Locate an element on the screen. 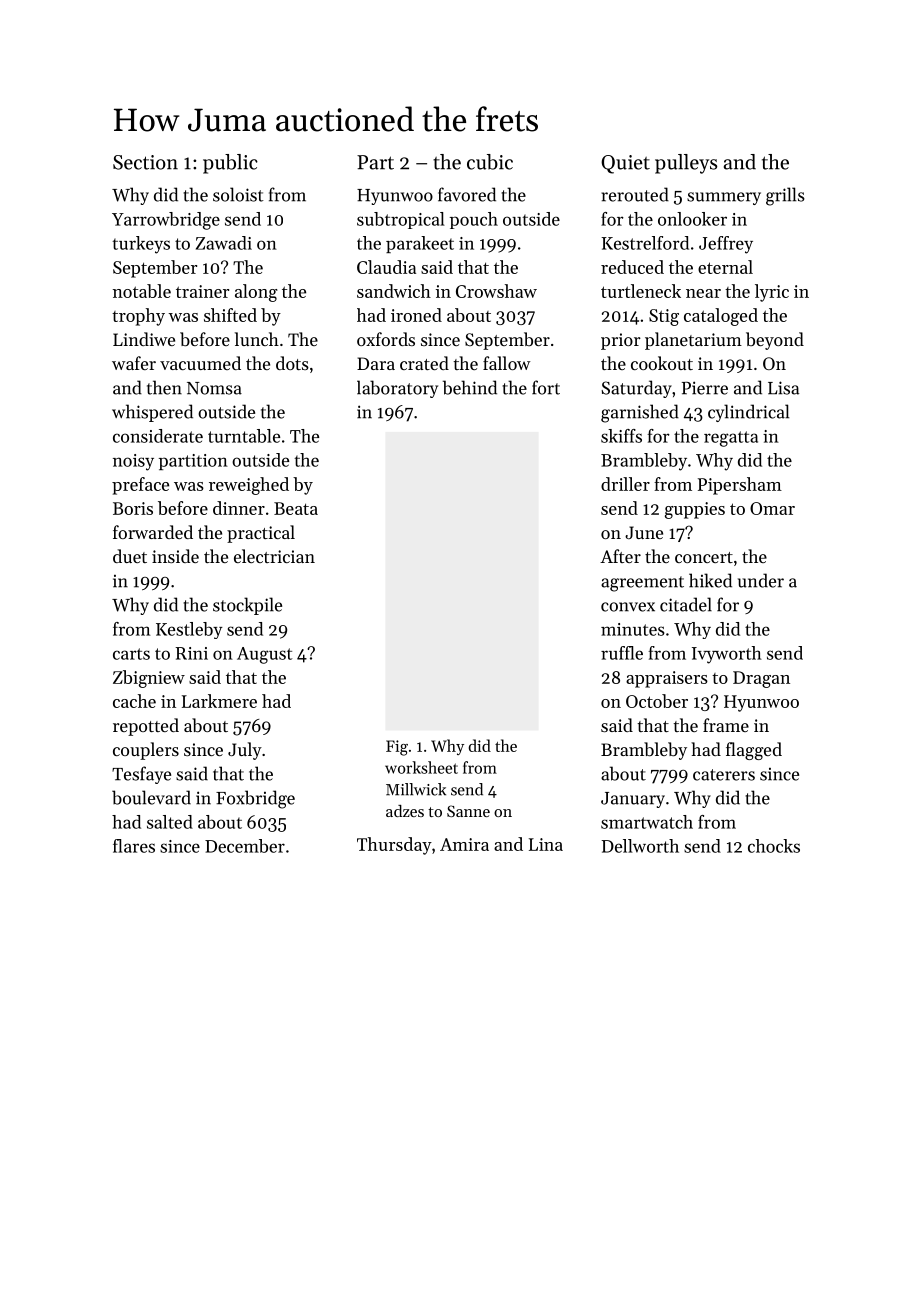  carts is located at coordinates (131, 654).
